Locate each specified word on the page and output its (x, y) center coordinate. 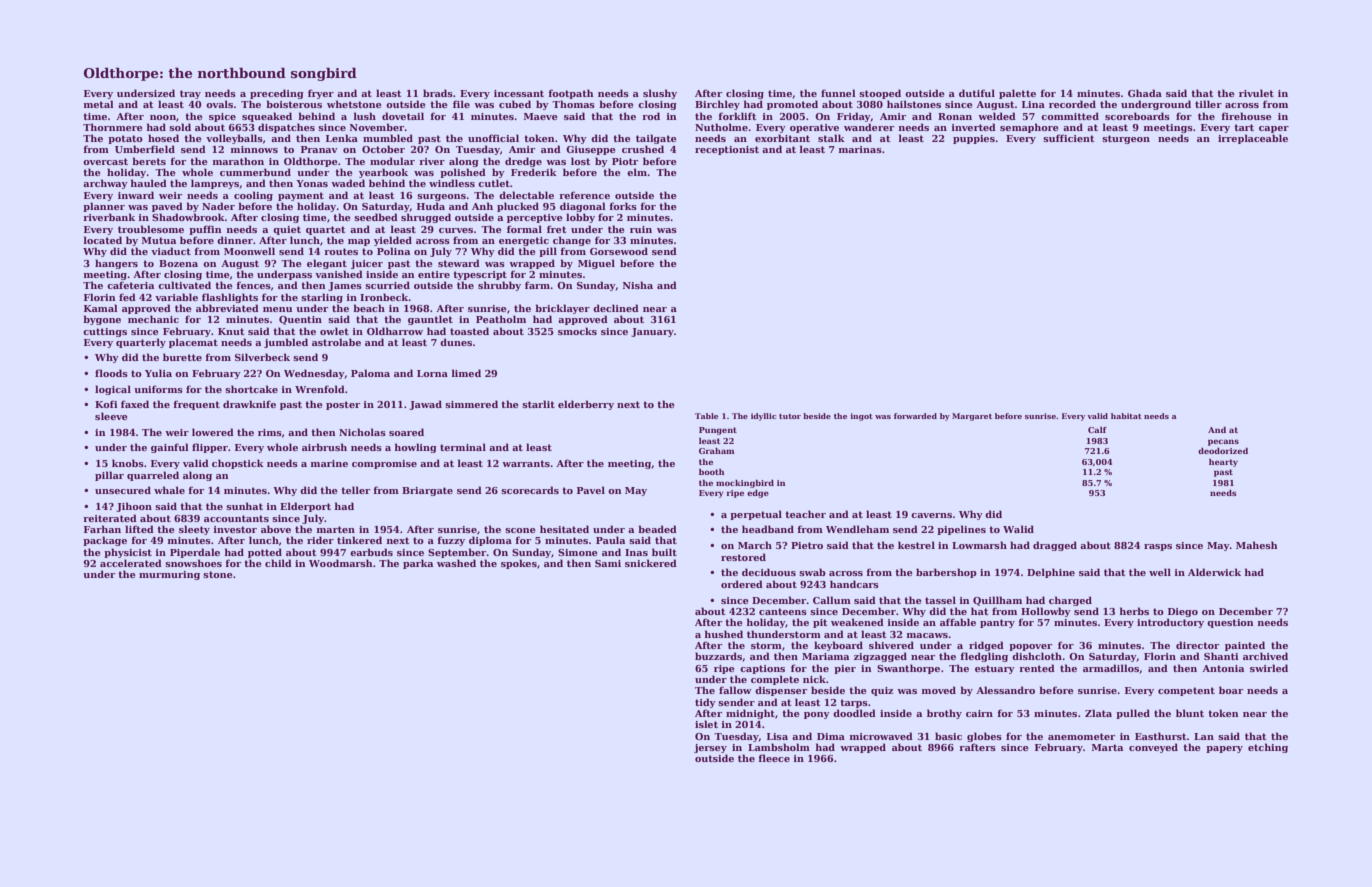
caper (1274, 129)
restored (743, 557)
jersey (710, 748)
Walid (1018, 529)
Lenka (342, 138)
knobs (128, 463)
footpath (571, 94)
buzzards (718, 656)
